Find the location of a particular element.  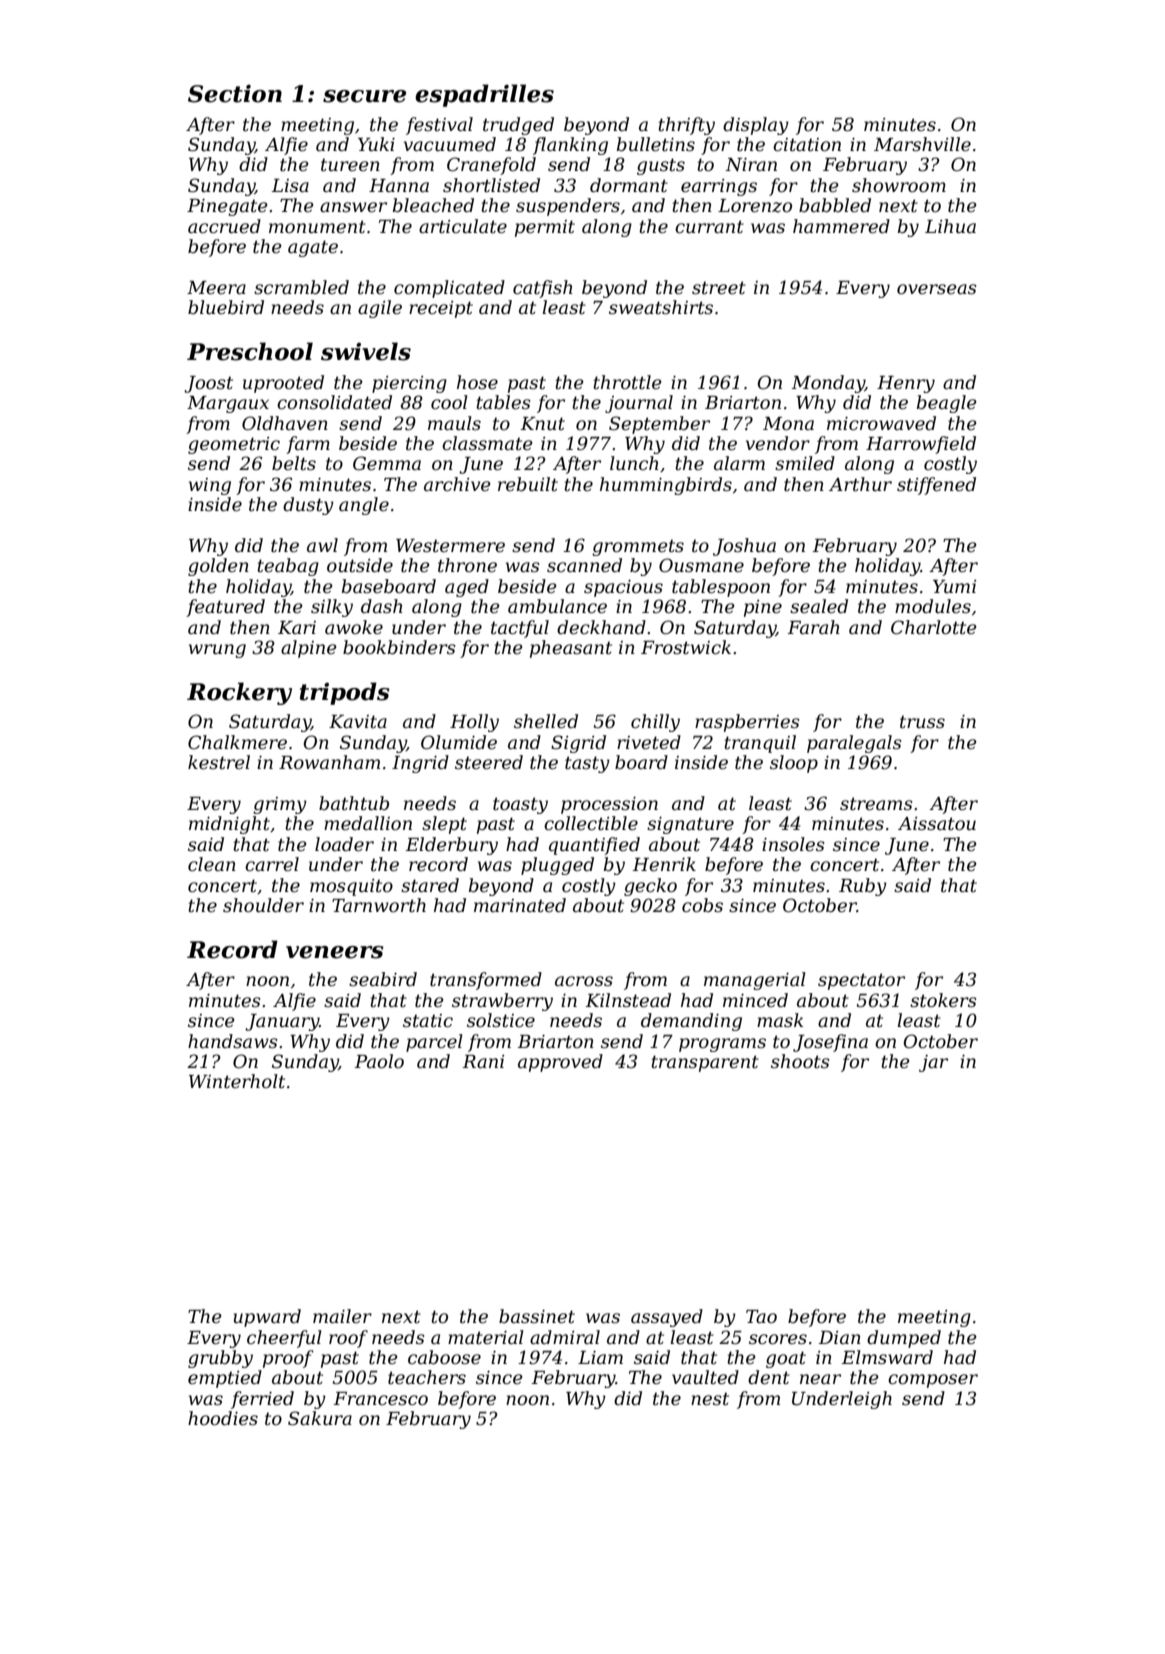

jar is located at coordinates (933, 1063).
